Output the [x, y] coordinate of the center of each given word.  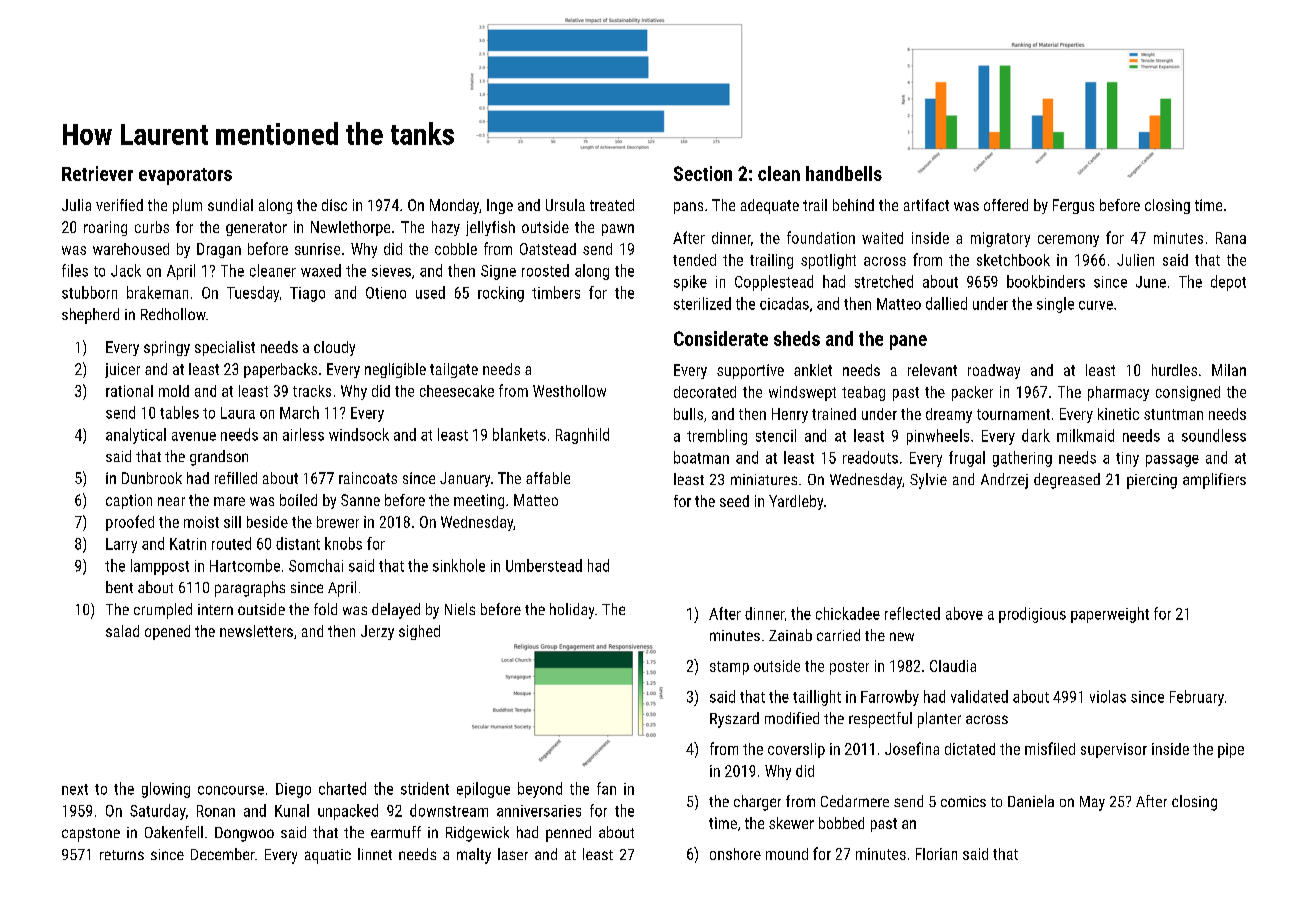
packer [972, 393]
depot [1228, 283]
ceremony [1068, 241]
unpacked [348, 812]
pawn [618, 230]
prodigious [1032, 615]
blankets [519, 434]
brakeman [157, 292]
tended [694, 260]
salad [122, 631]
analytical [136, 436]
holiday [572, 611]
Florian [936, 854]
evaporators [185, 176]
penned [568, 834]
